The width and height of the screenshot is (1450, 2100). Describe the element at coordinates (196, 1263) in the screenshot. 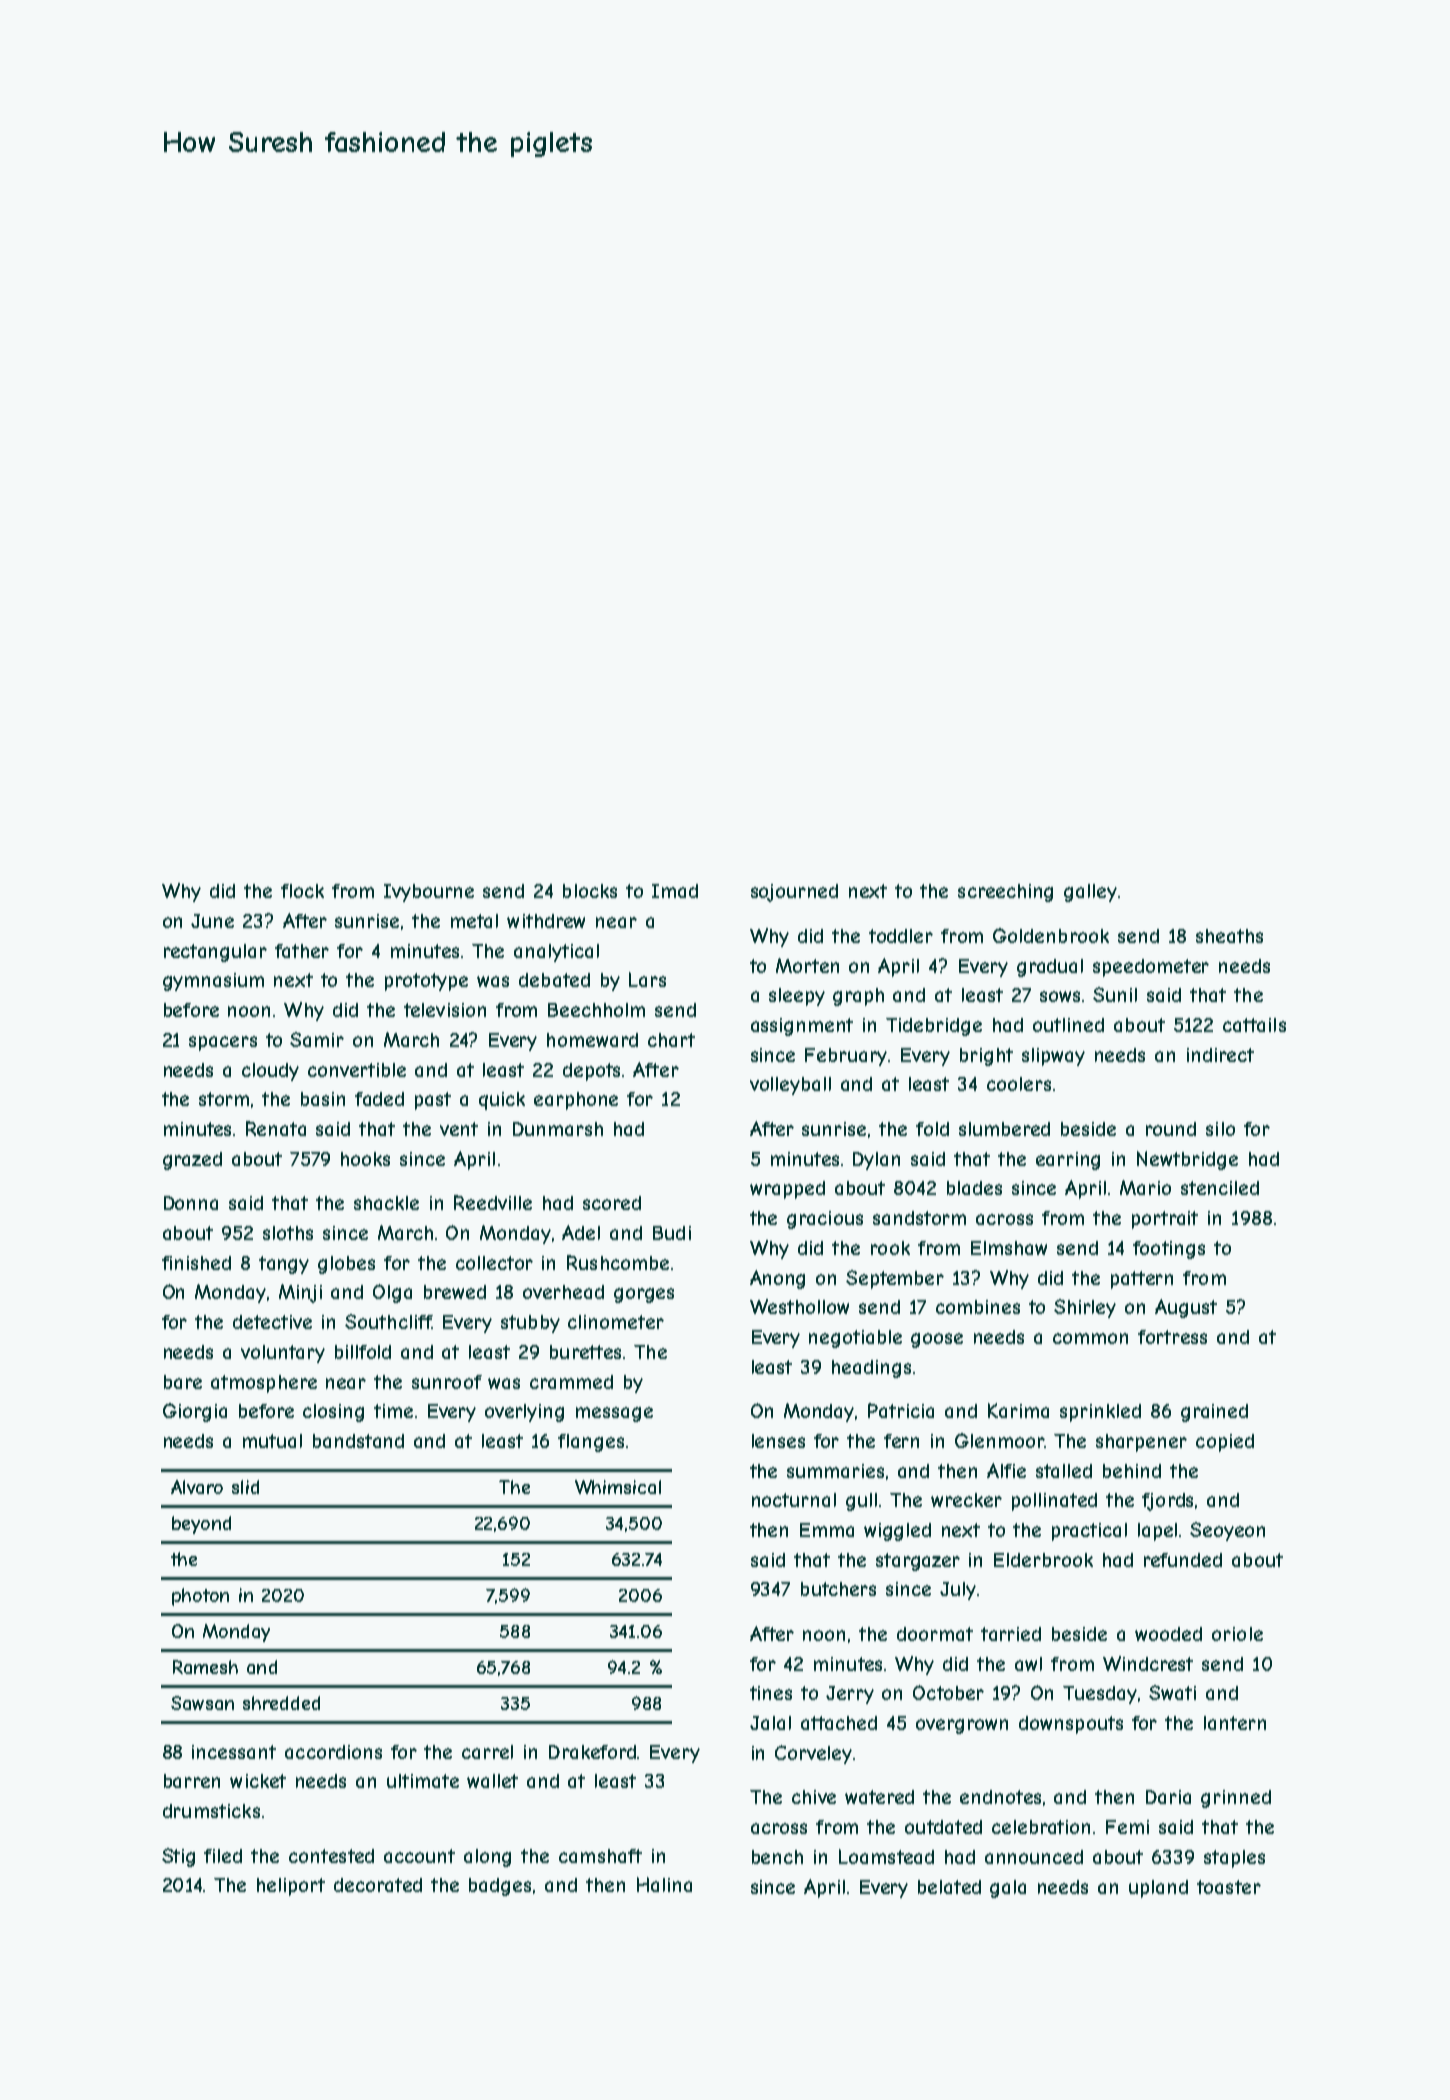

I see `finished` at that location.
